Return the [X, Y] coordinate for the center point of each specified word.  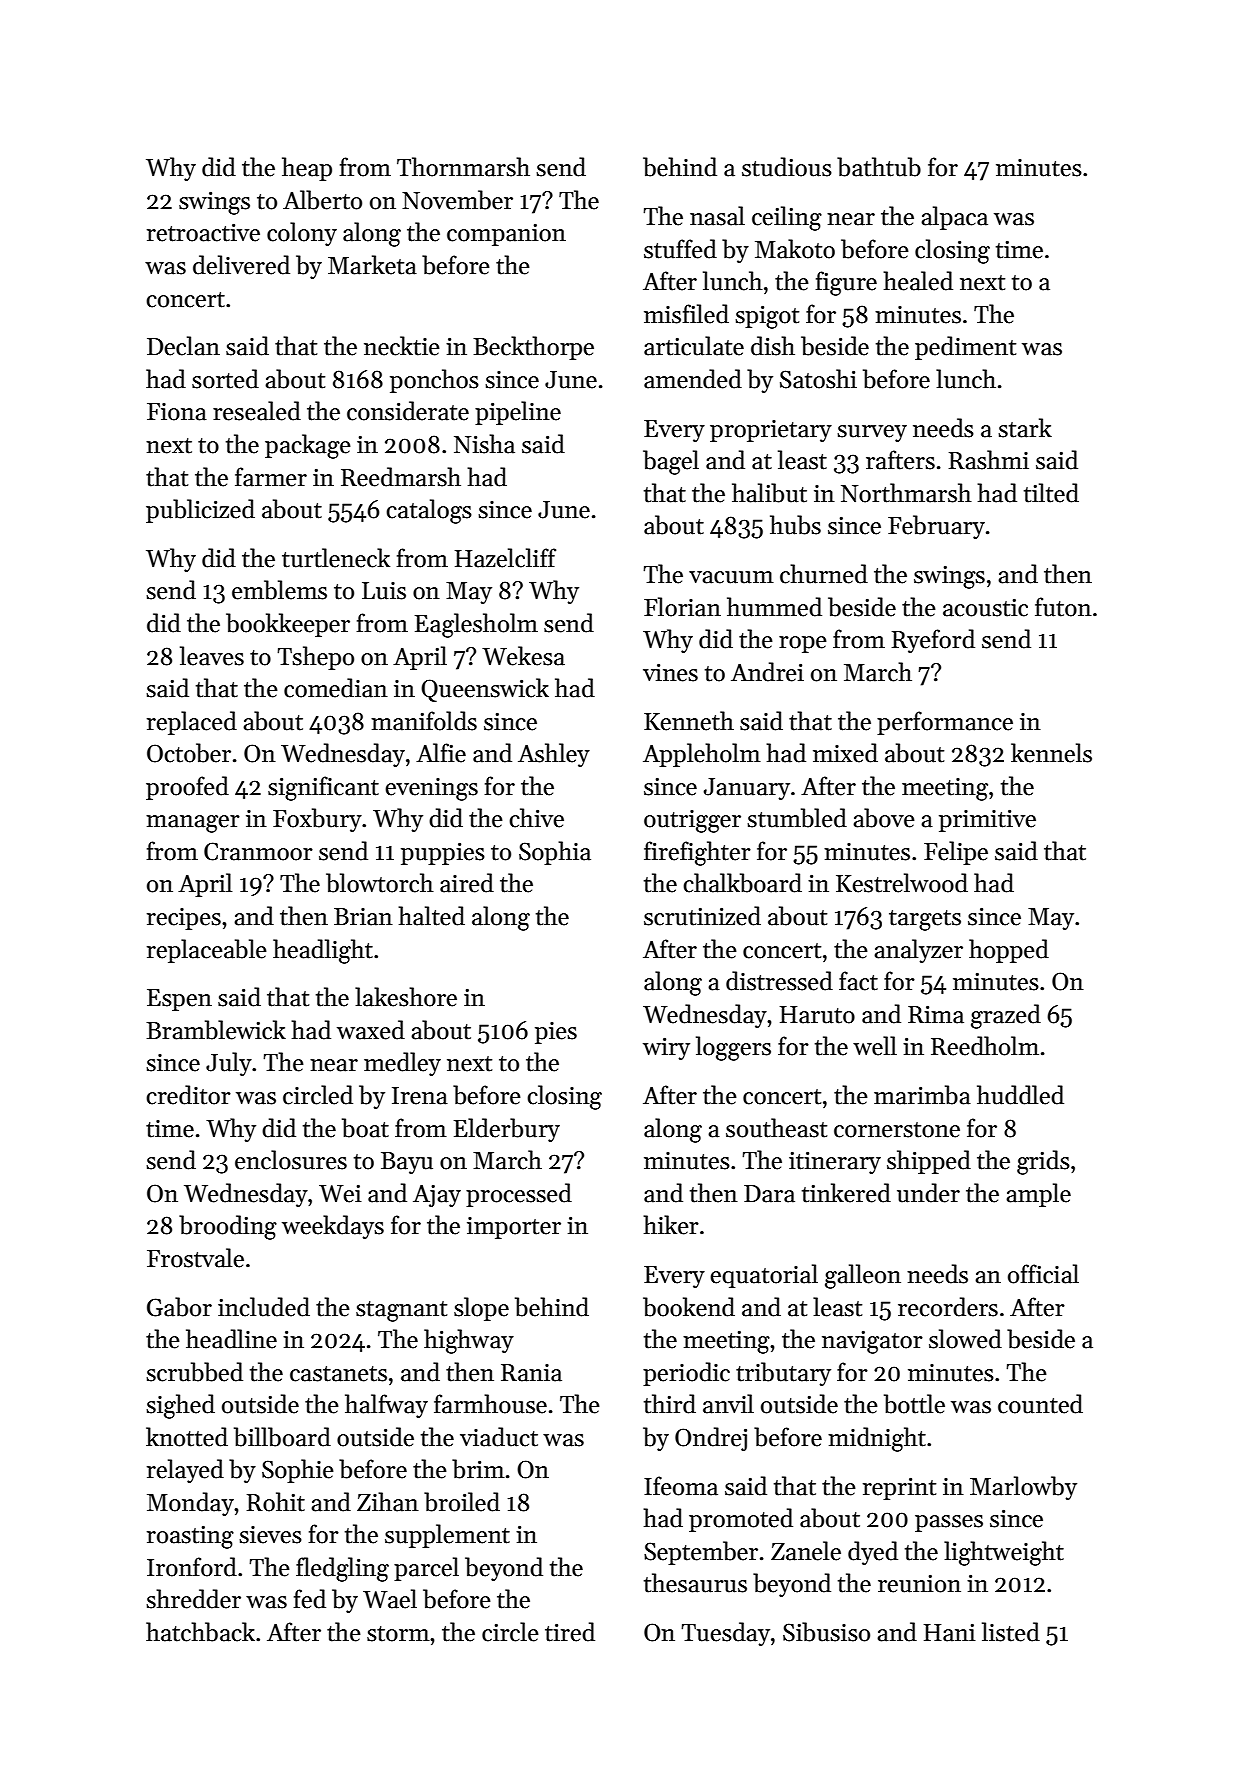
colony [302, 234]
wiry [666, 1048]
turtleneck [336, 558]
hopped [1009, 951]
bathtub [879, 167]
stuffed [680, 249]
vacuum [731, 577]
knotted [187, 1437]
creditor [188, 1095]
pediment [965, 348]
